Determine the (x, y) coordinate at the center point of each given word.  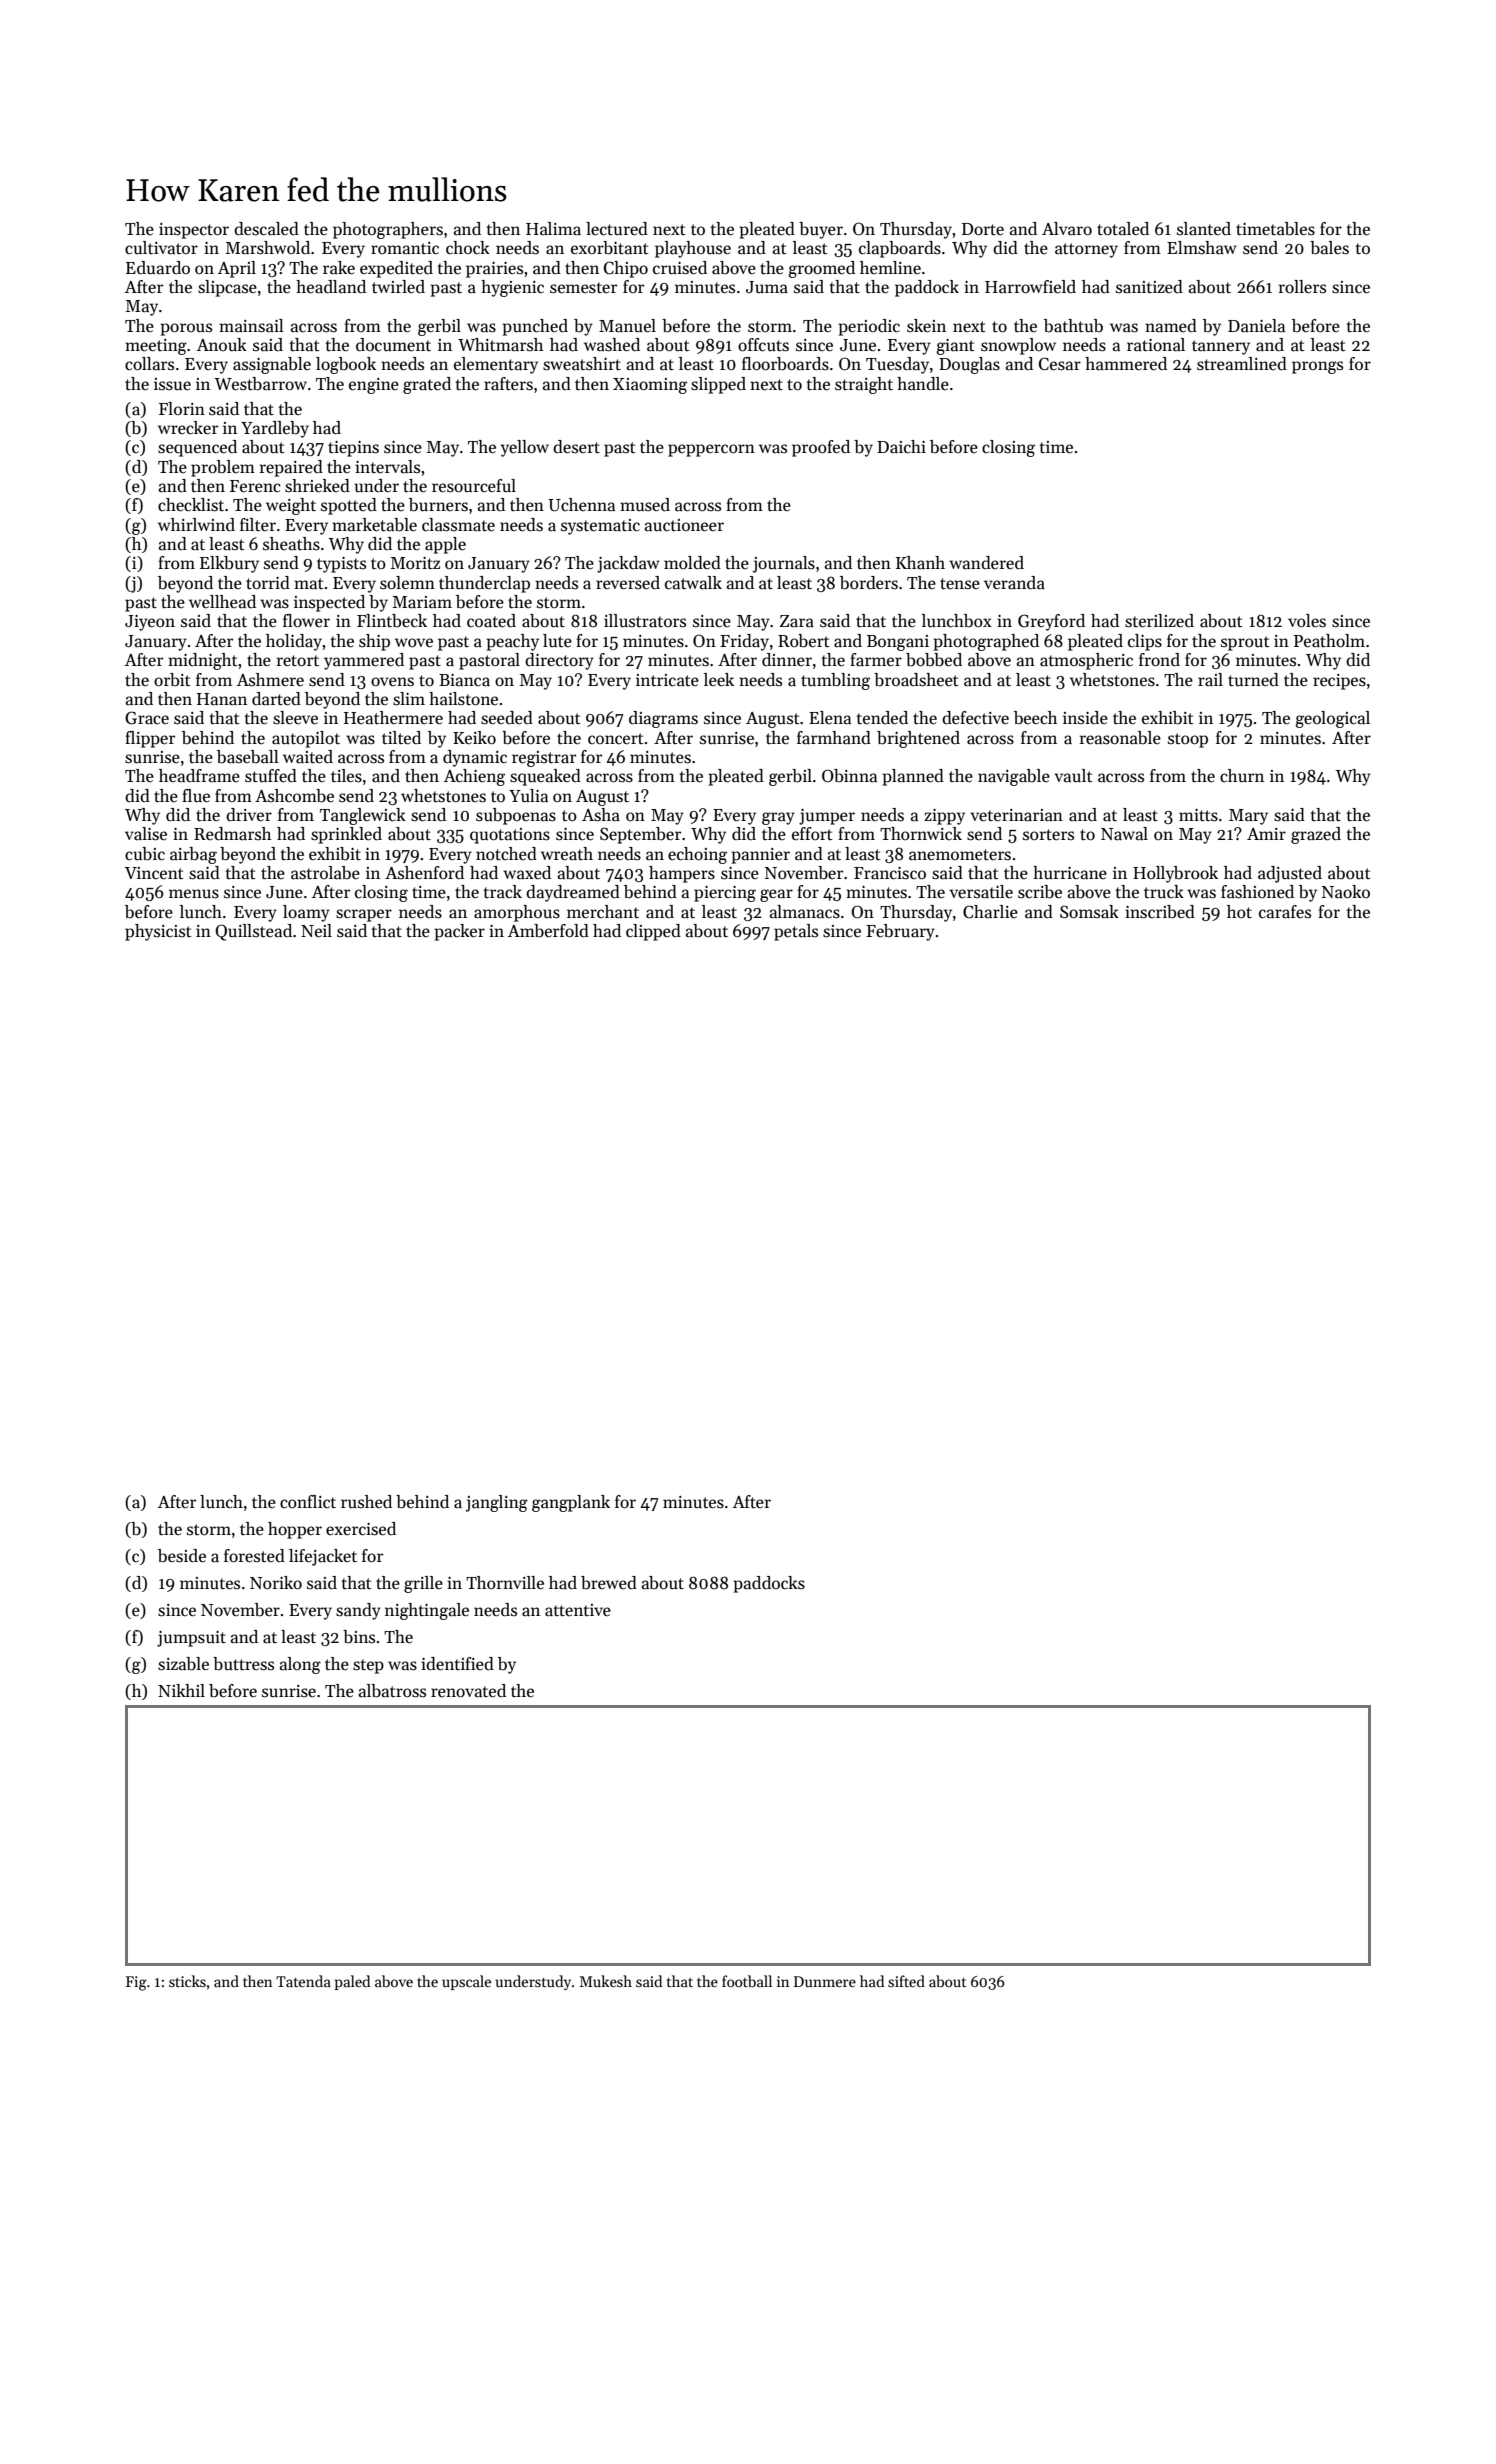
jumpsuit (191, 1639)
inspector (194, 231)
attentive (578, 1610)
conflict (308, 1502)
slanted (1204, 229)
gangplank (571, 1503)
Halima (553, 229)
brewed (609, 1583)
